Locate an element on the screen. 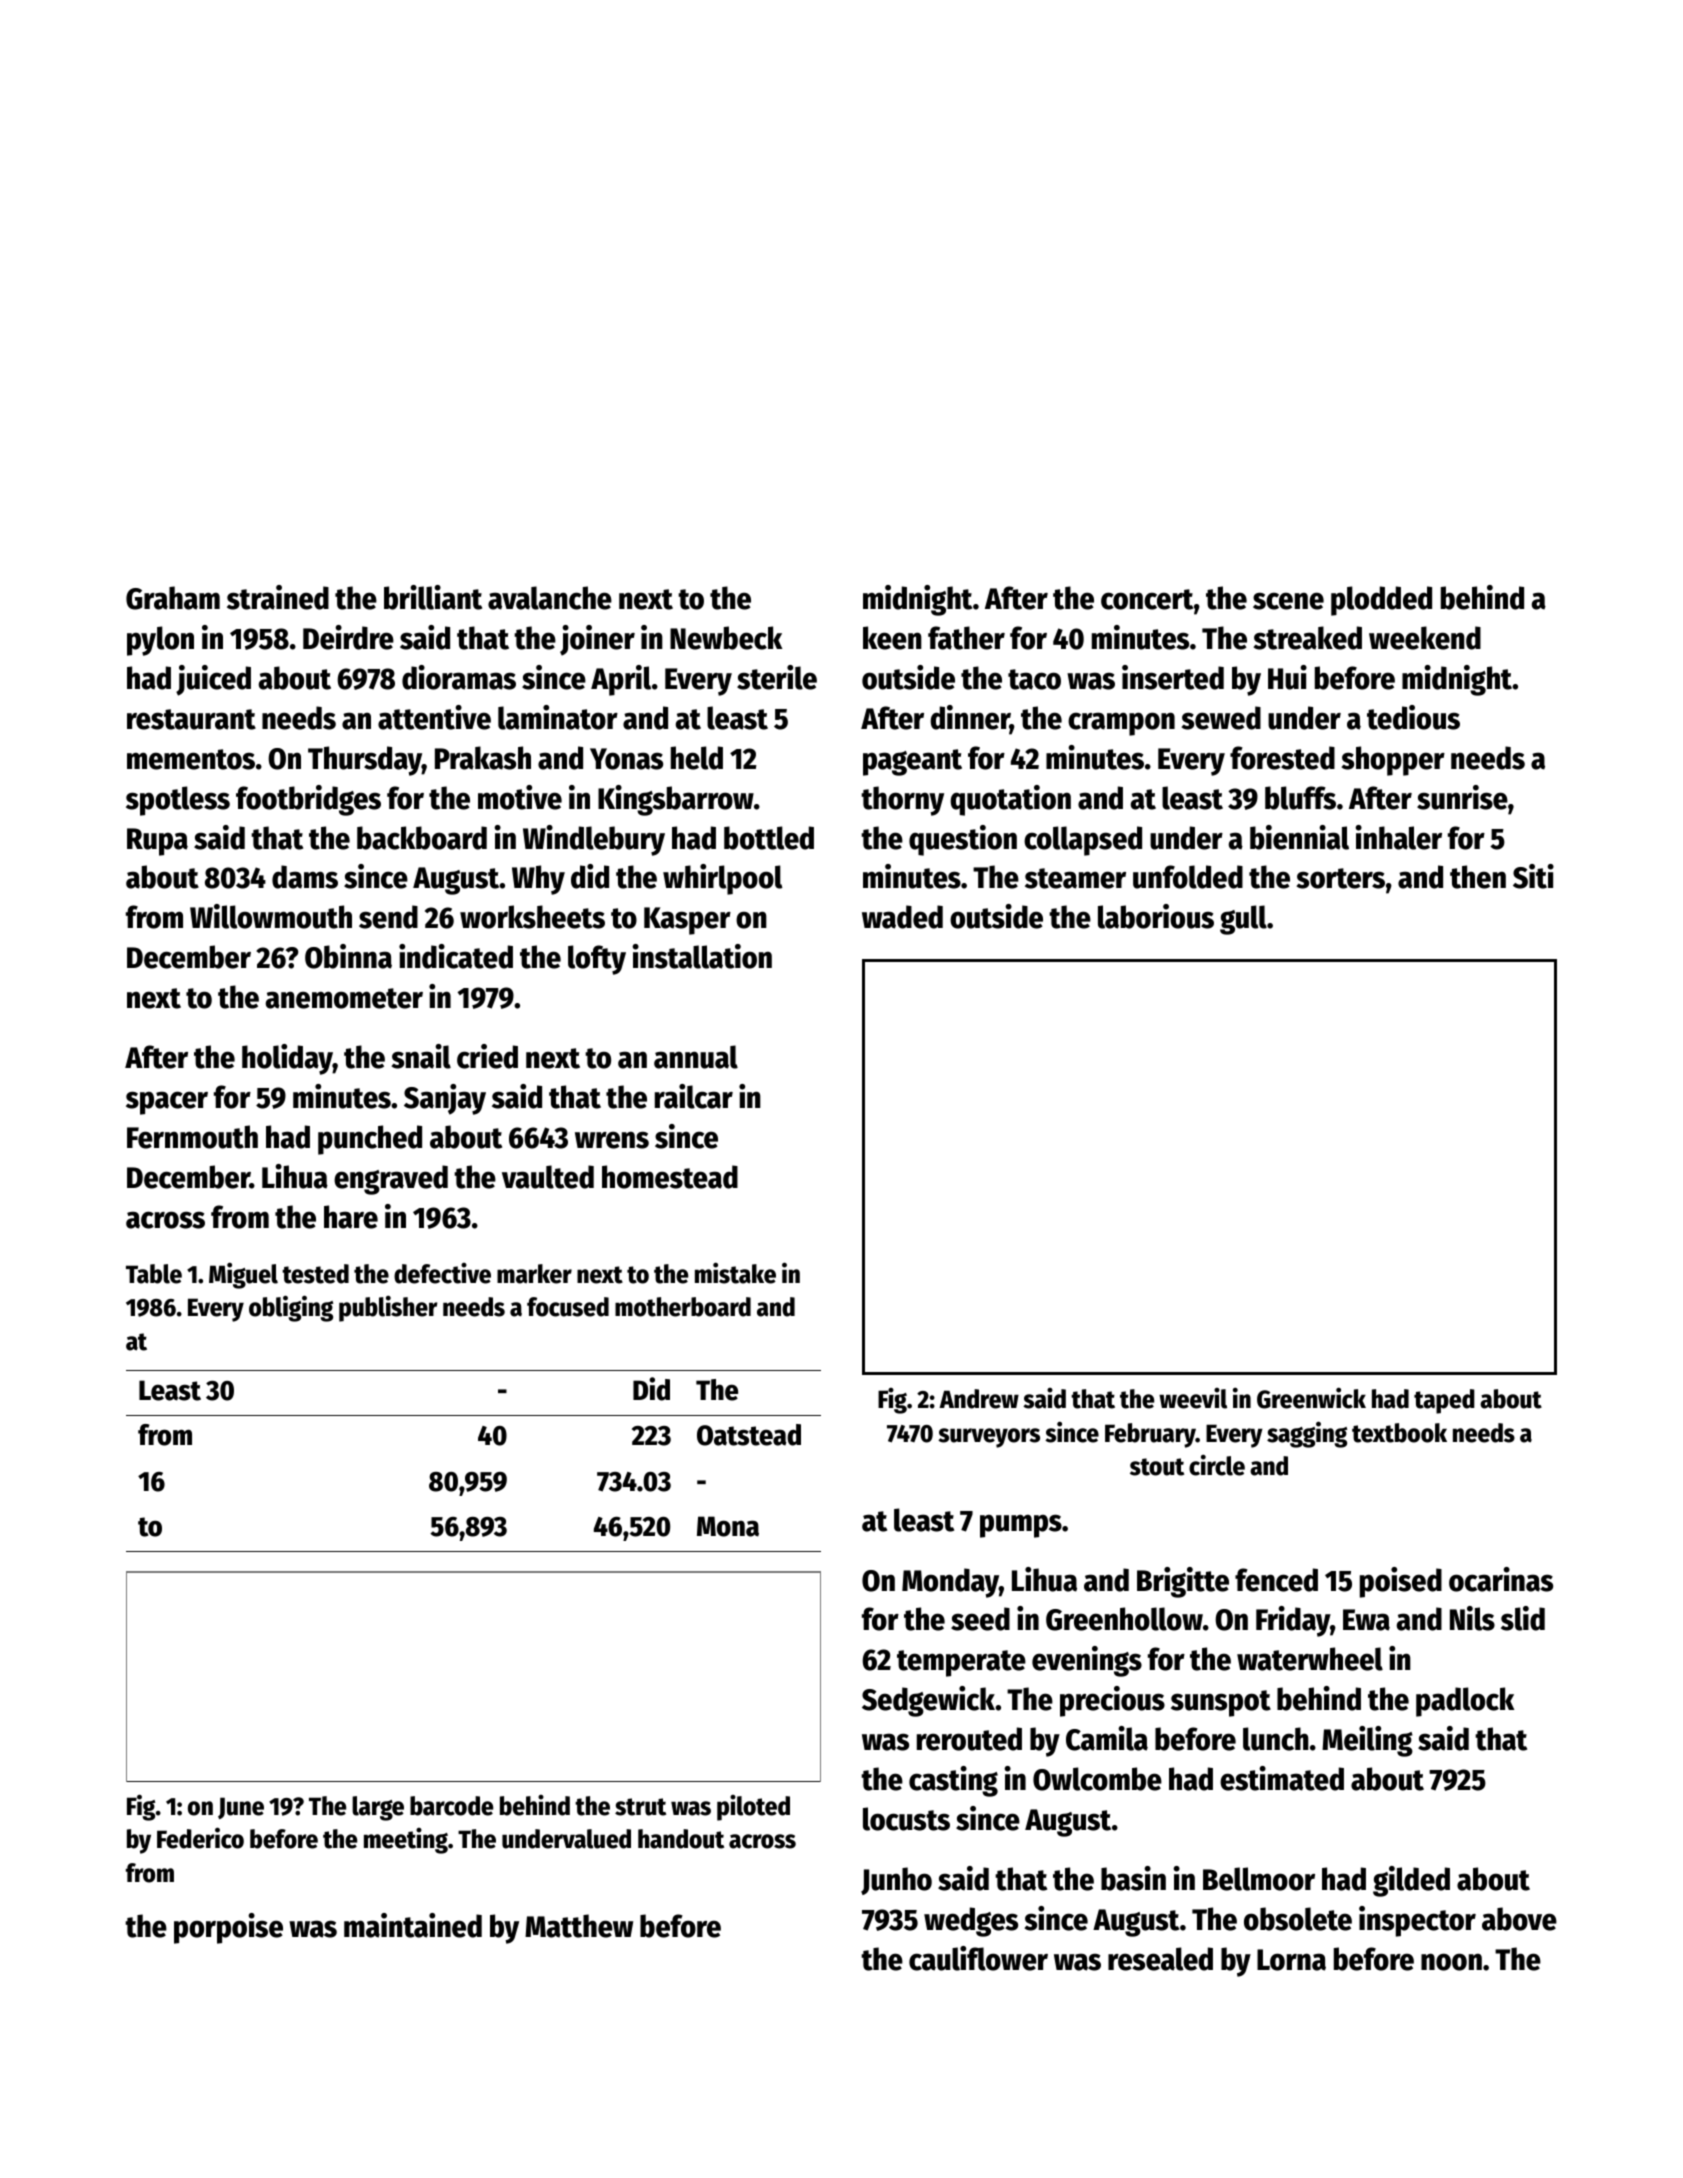  spacer is located at coordinates (167, 1103).
